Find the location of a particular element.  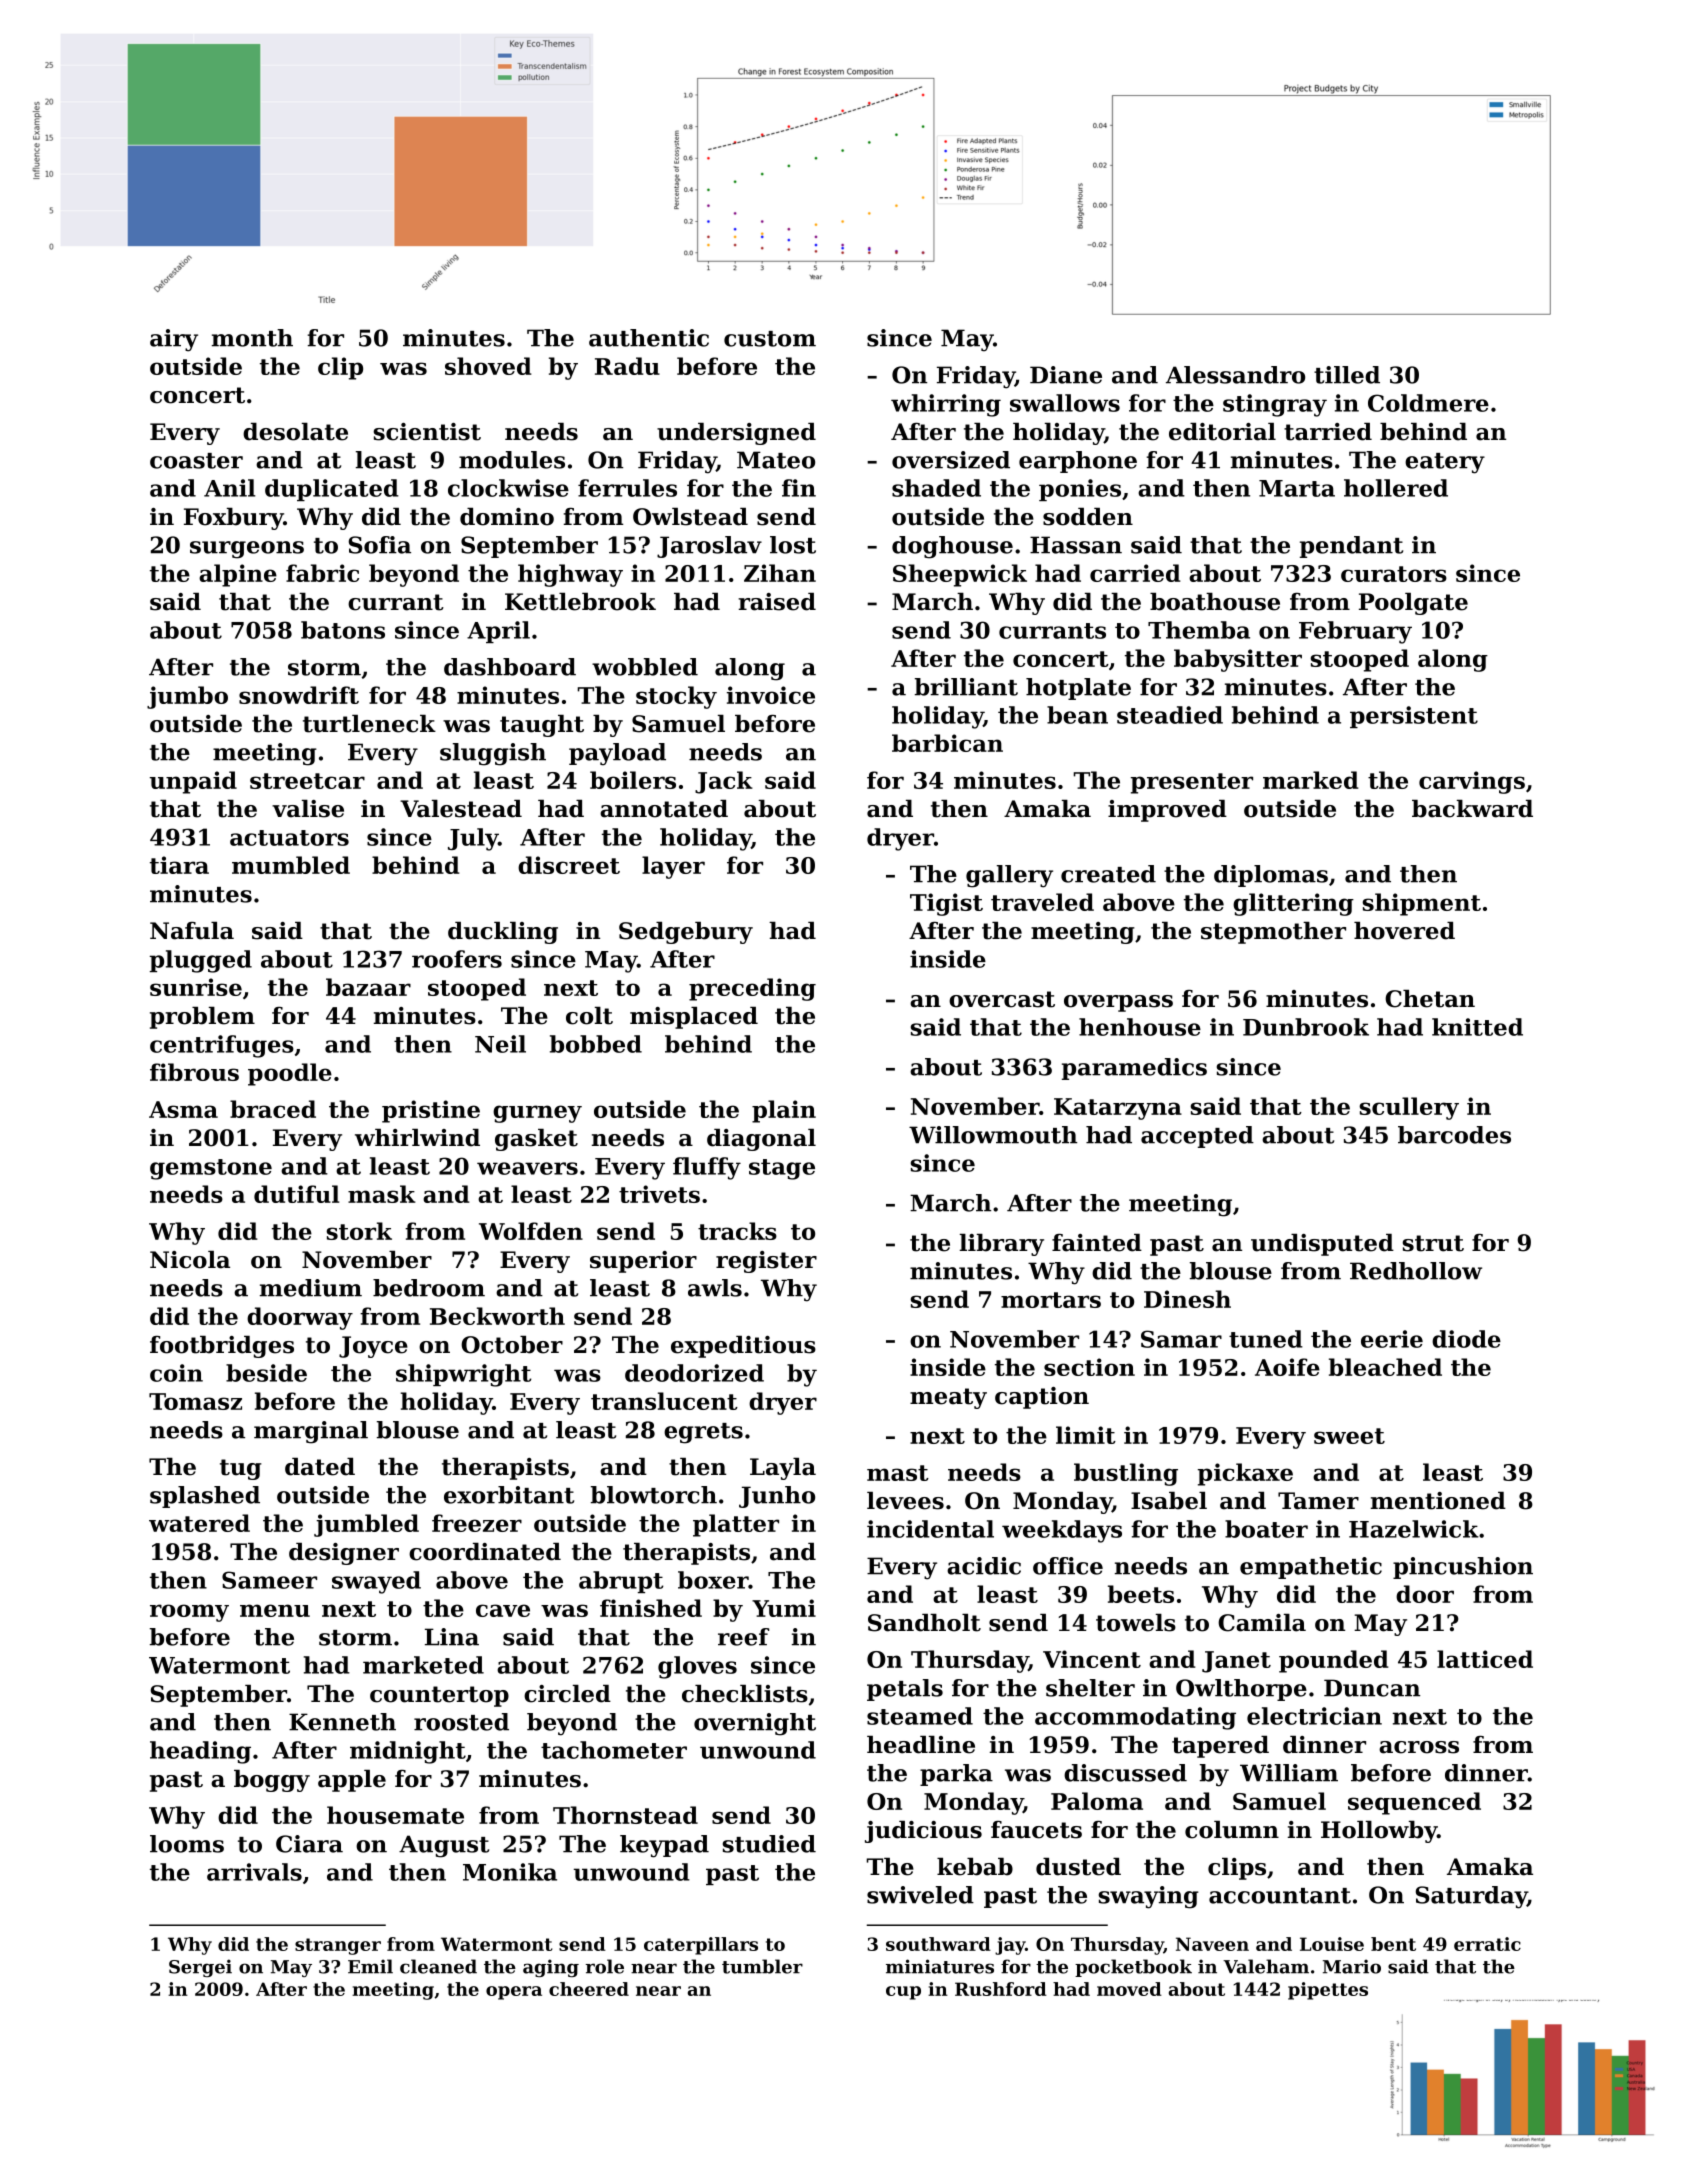

Rushford is located at coordinates (1001, 1989).
